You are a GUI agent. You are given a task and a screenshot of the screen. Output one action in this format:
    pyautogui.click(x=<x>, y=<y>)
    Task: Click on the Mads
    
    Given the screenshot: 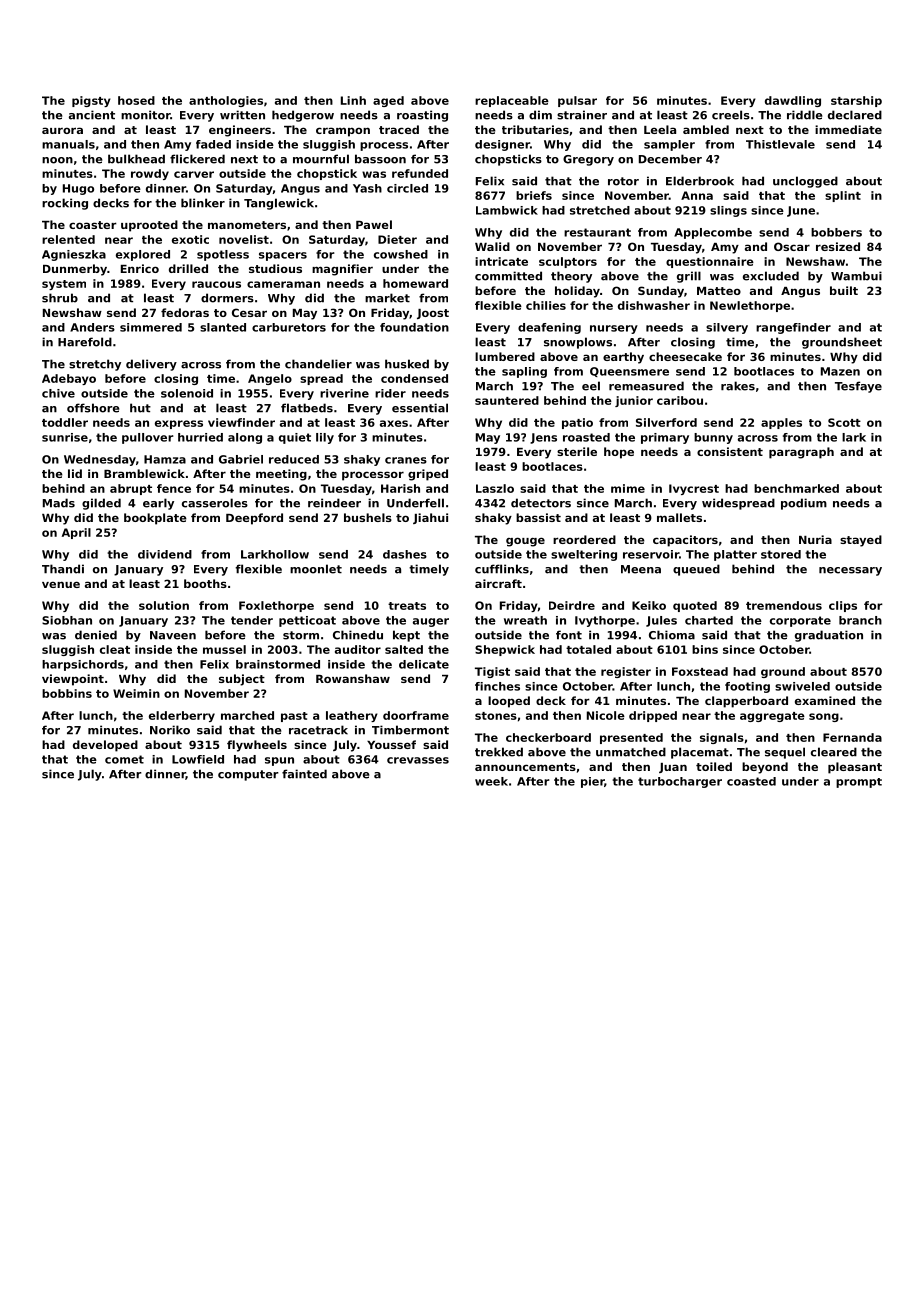 What is the action you would take?
    pyautogui.click(x=59, y=503)
